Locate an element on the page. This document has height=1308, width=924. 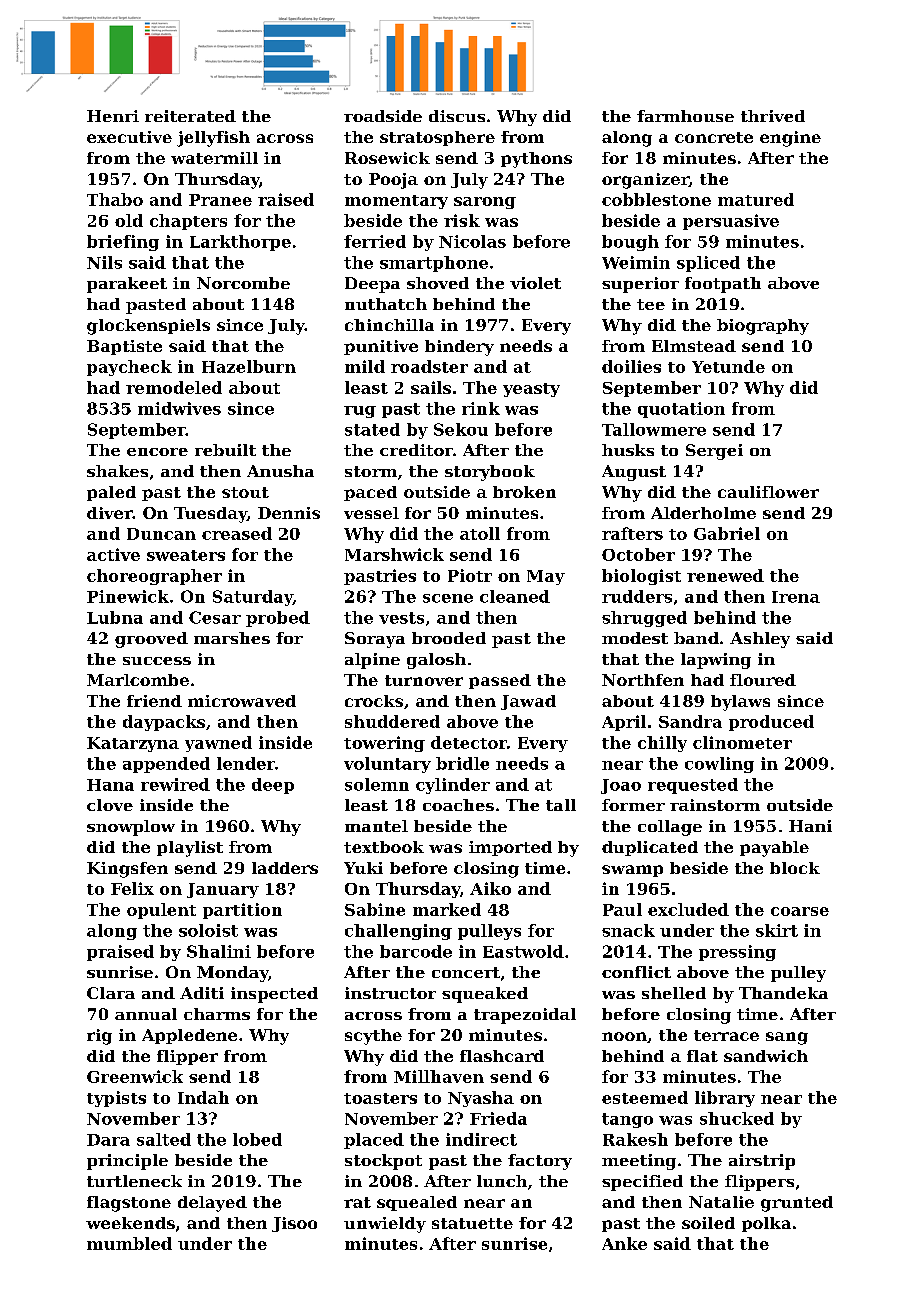
mumbled is located at coordinates (129, 1243).
